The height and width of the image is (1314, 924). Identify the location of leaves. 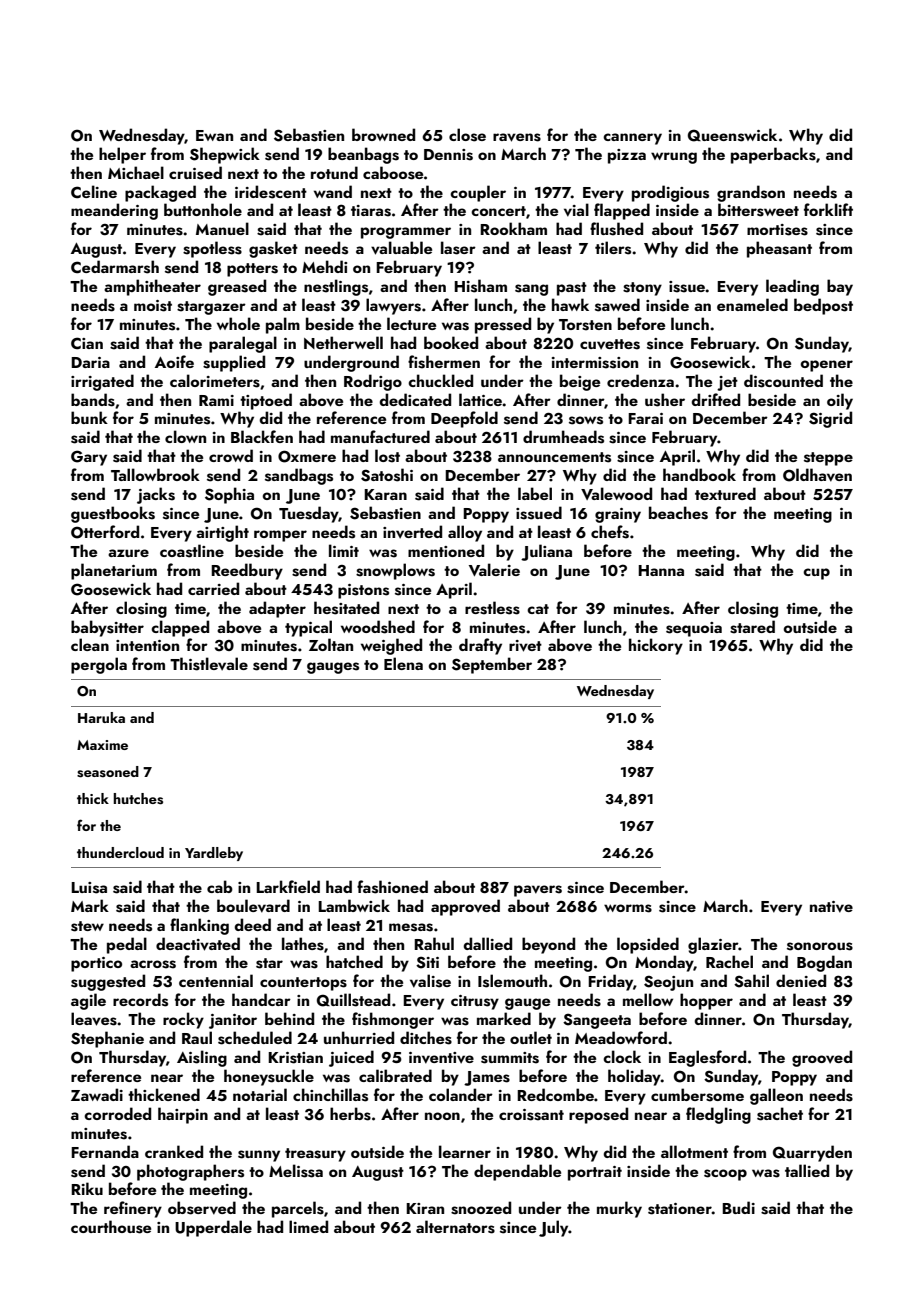
(94, 1019).
